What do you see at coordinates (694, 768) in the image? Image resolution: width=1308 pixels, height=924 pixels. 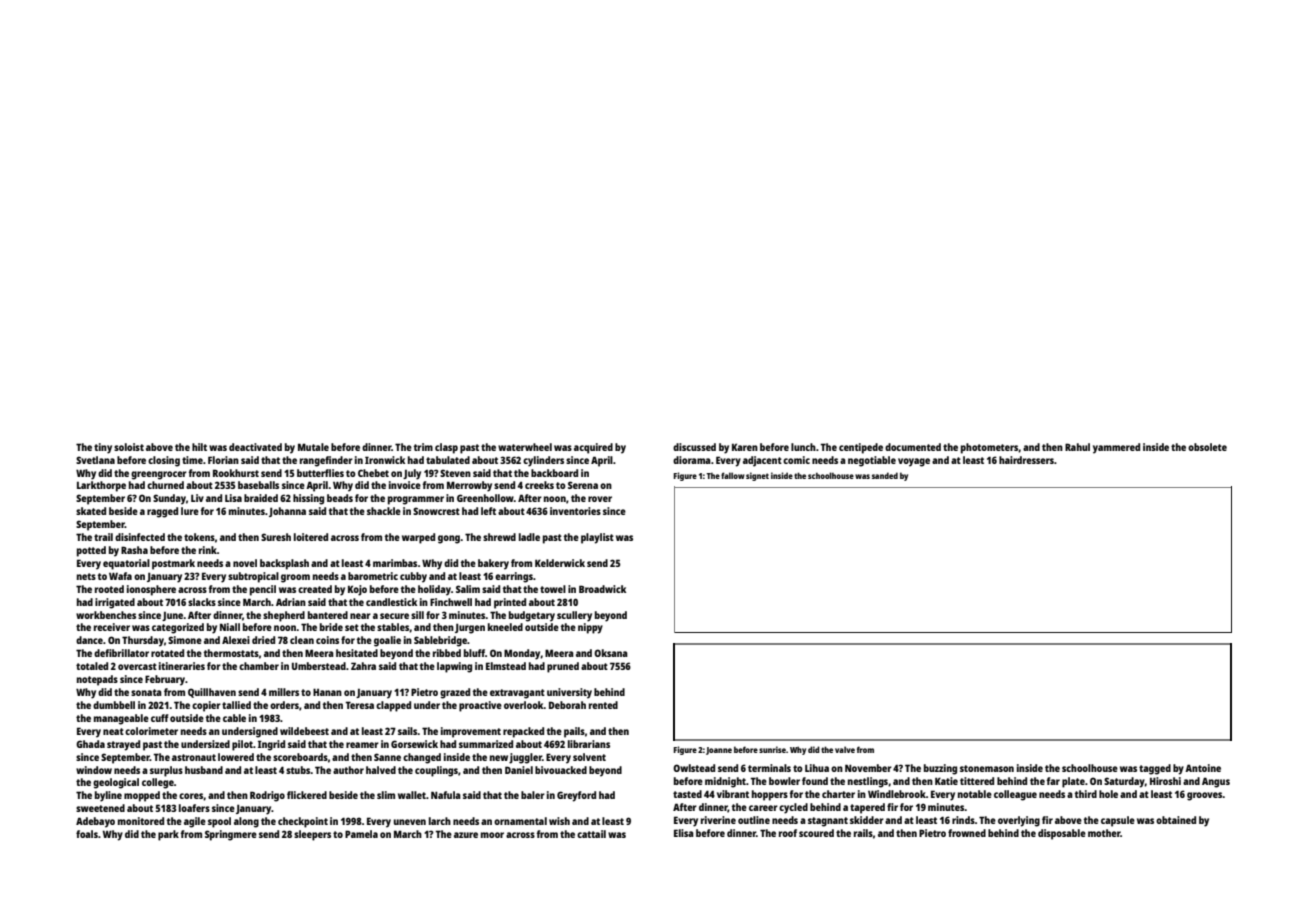 I see `Owlstead` at bounding box center [694, 768].
